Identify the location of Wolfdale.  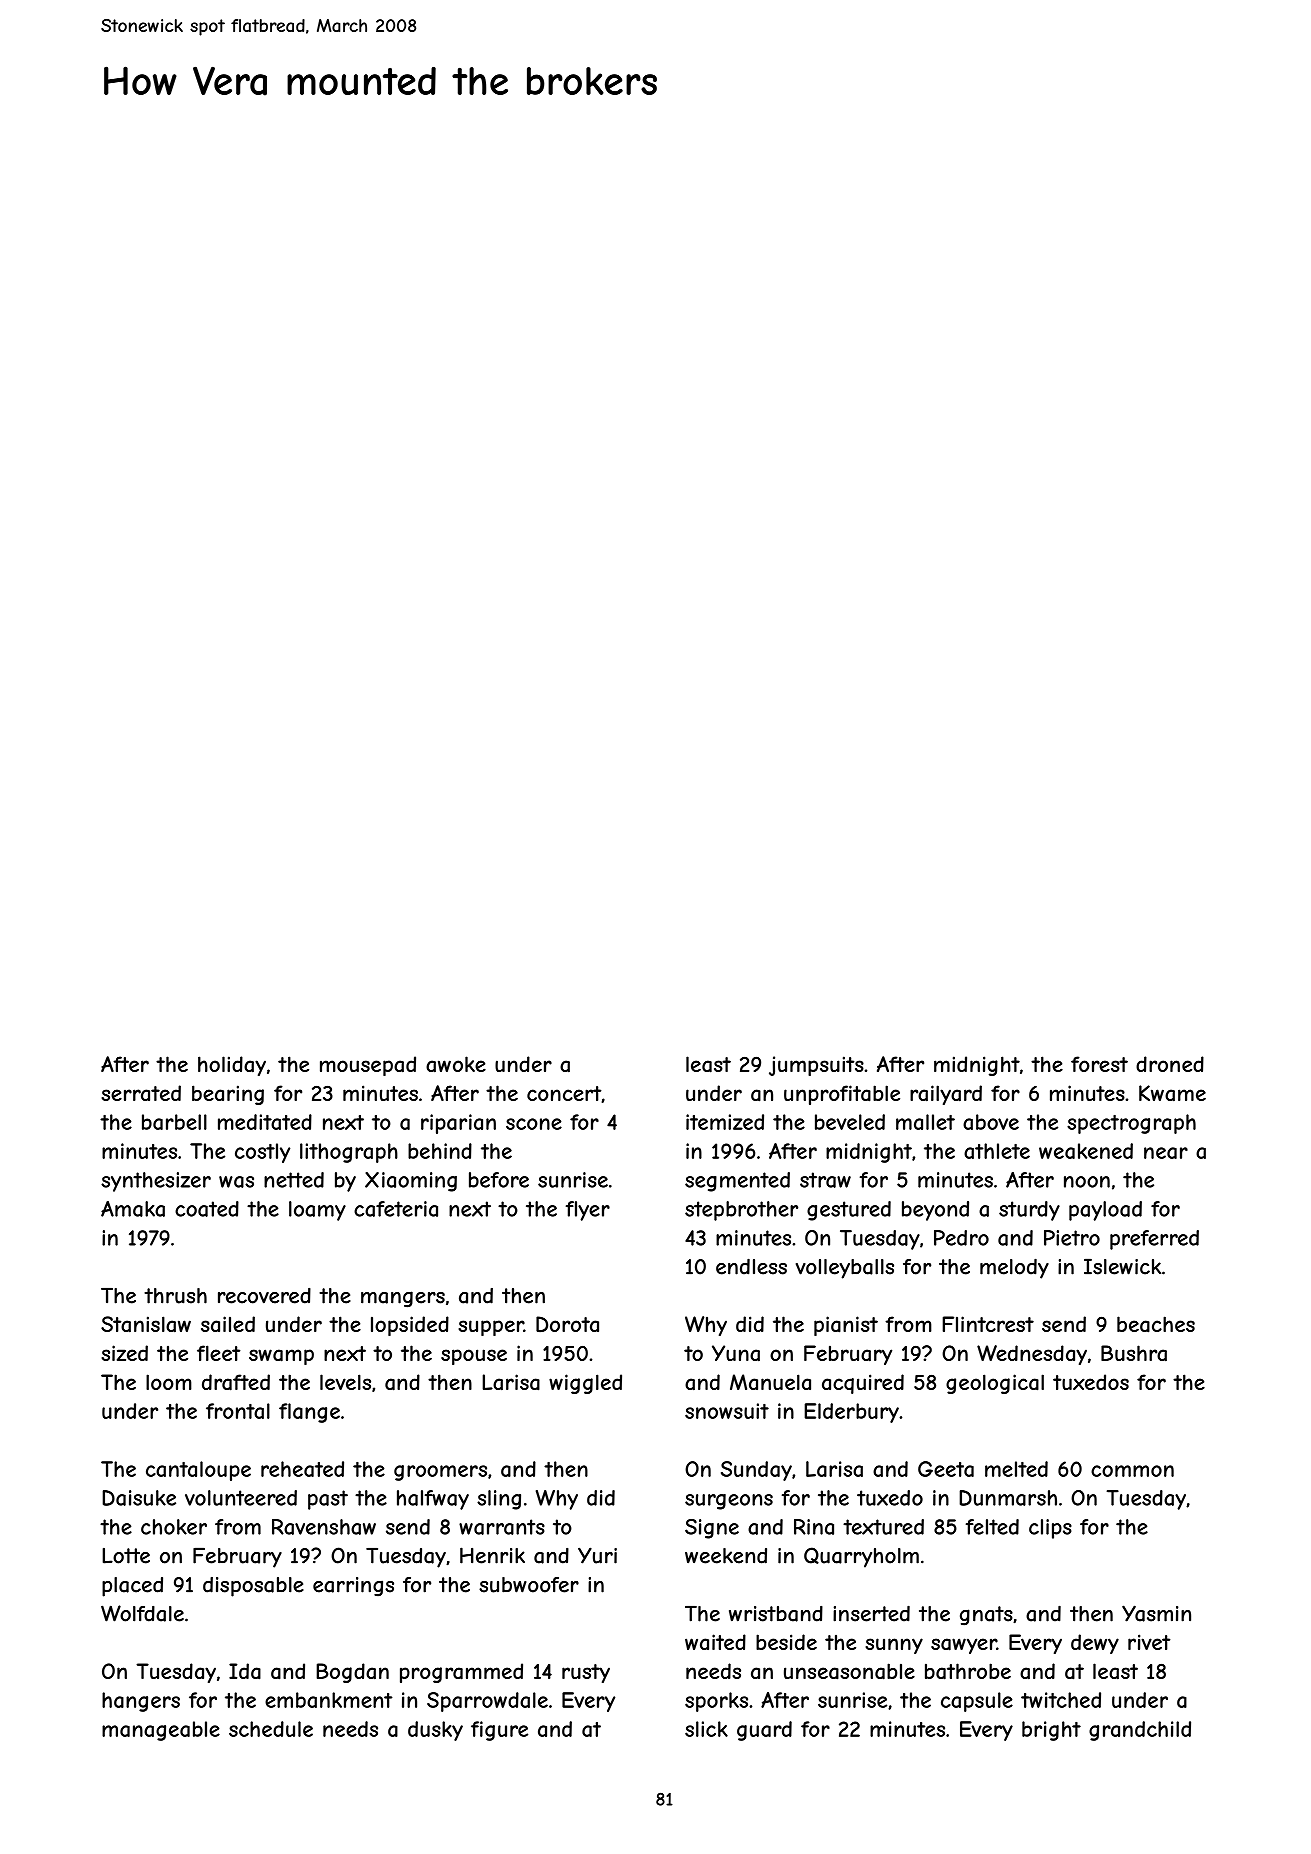
(142, 1613).
